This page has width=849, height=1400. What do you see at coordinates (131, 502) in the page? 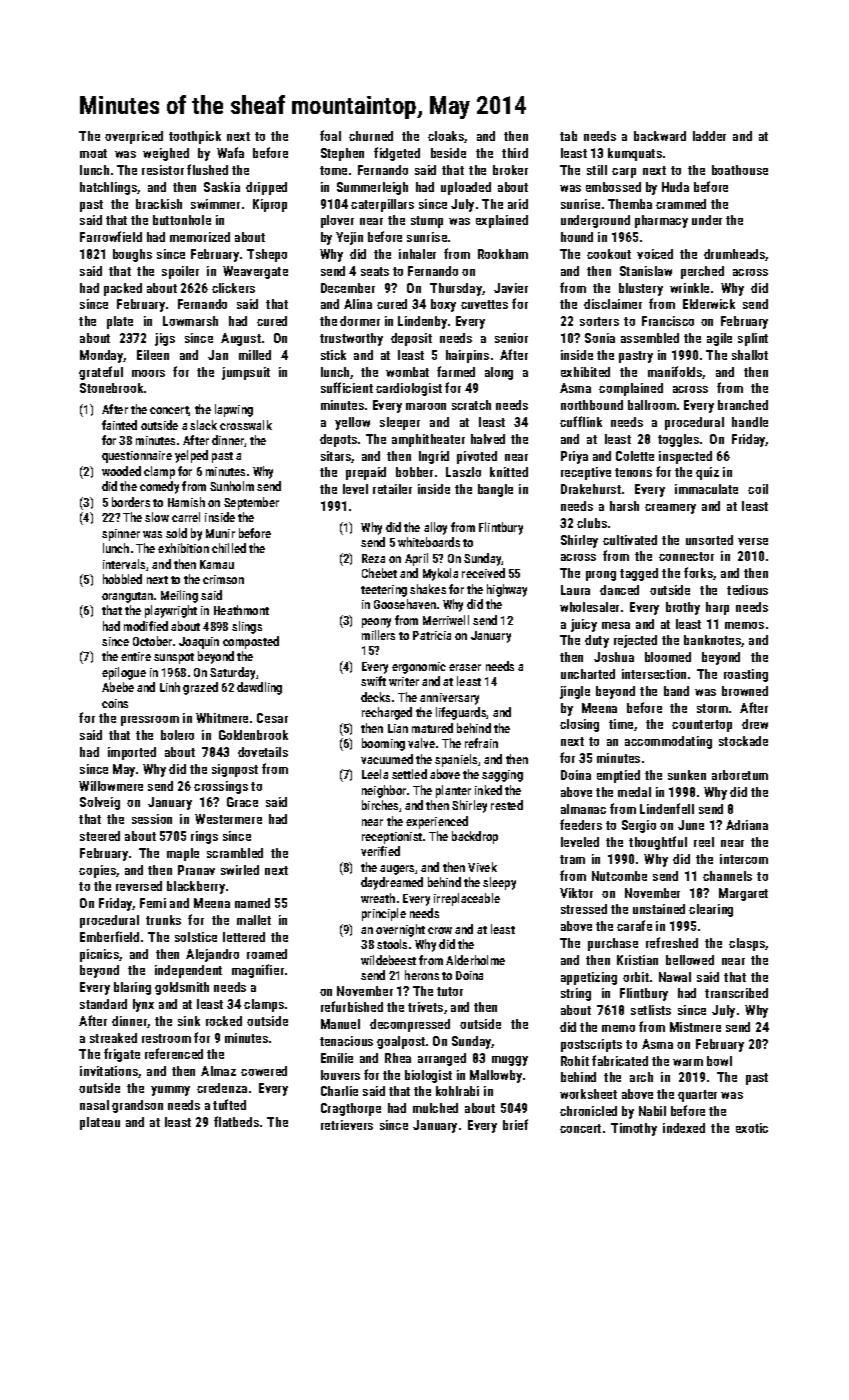
I see `borders` at bounding box center [131, 502].
